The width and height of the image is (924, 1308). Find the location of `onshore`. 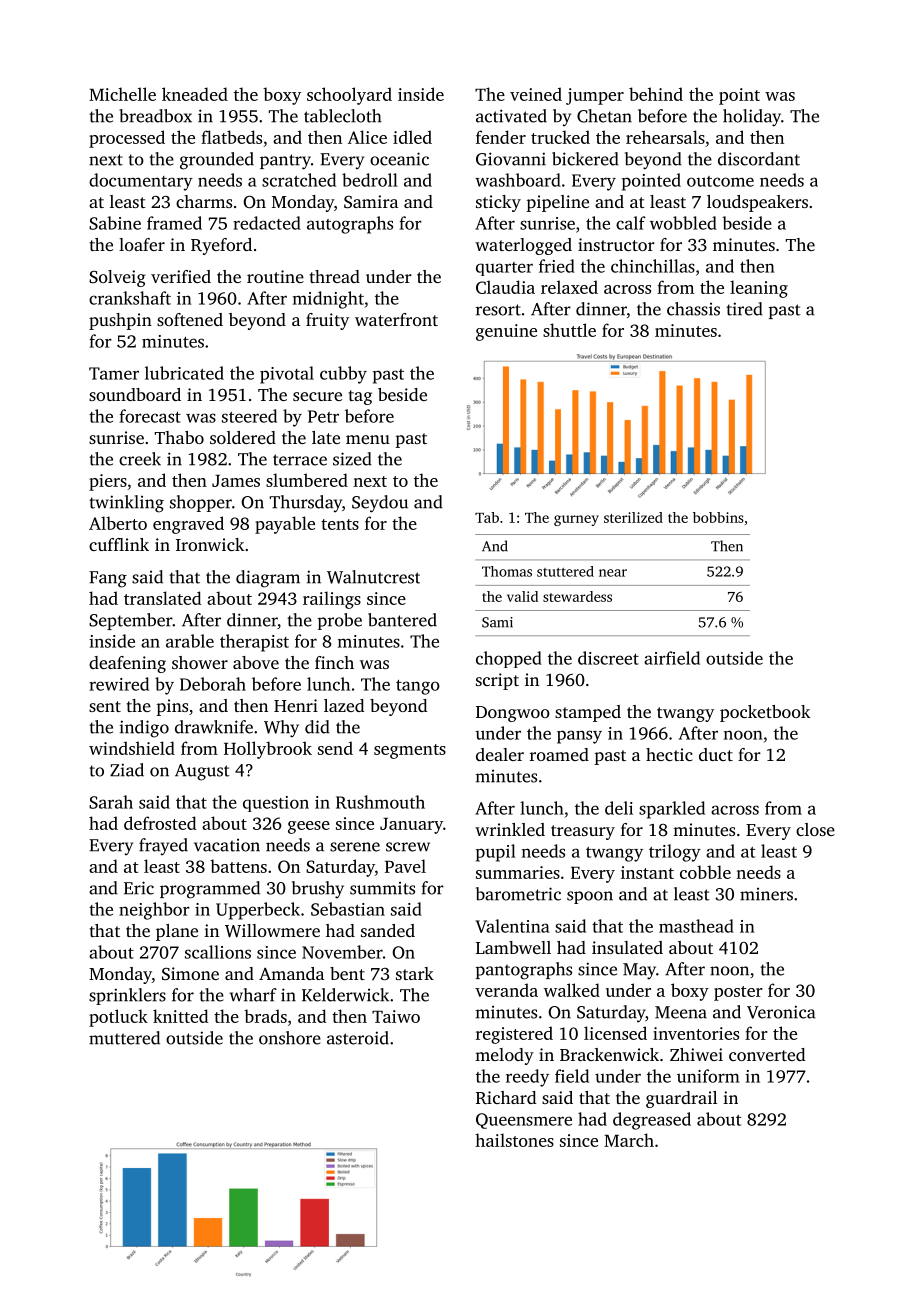

onshore is located at coordinates (290, 1038).
